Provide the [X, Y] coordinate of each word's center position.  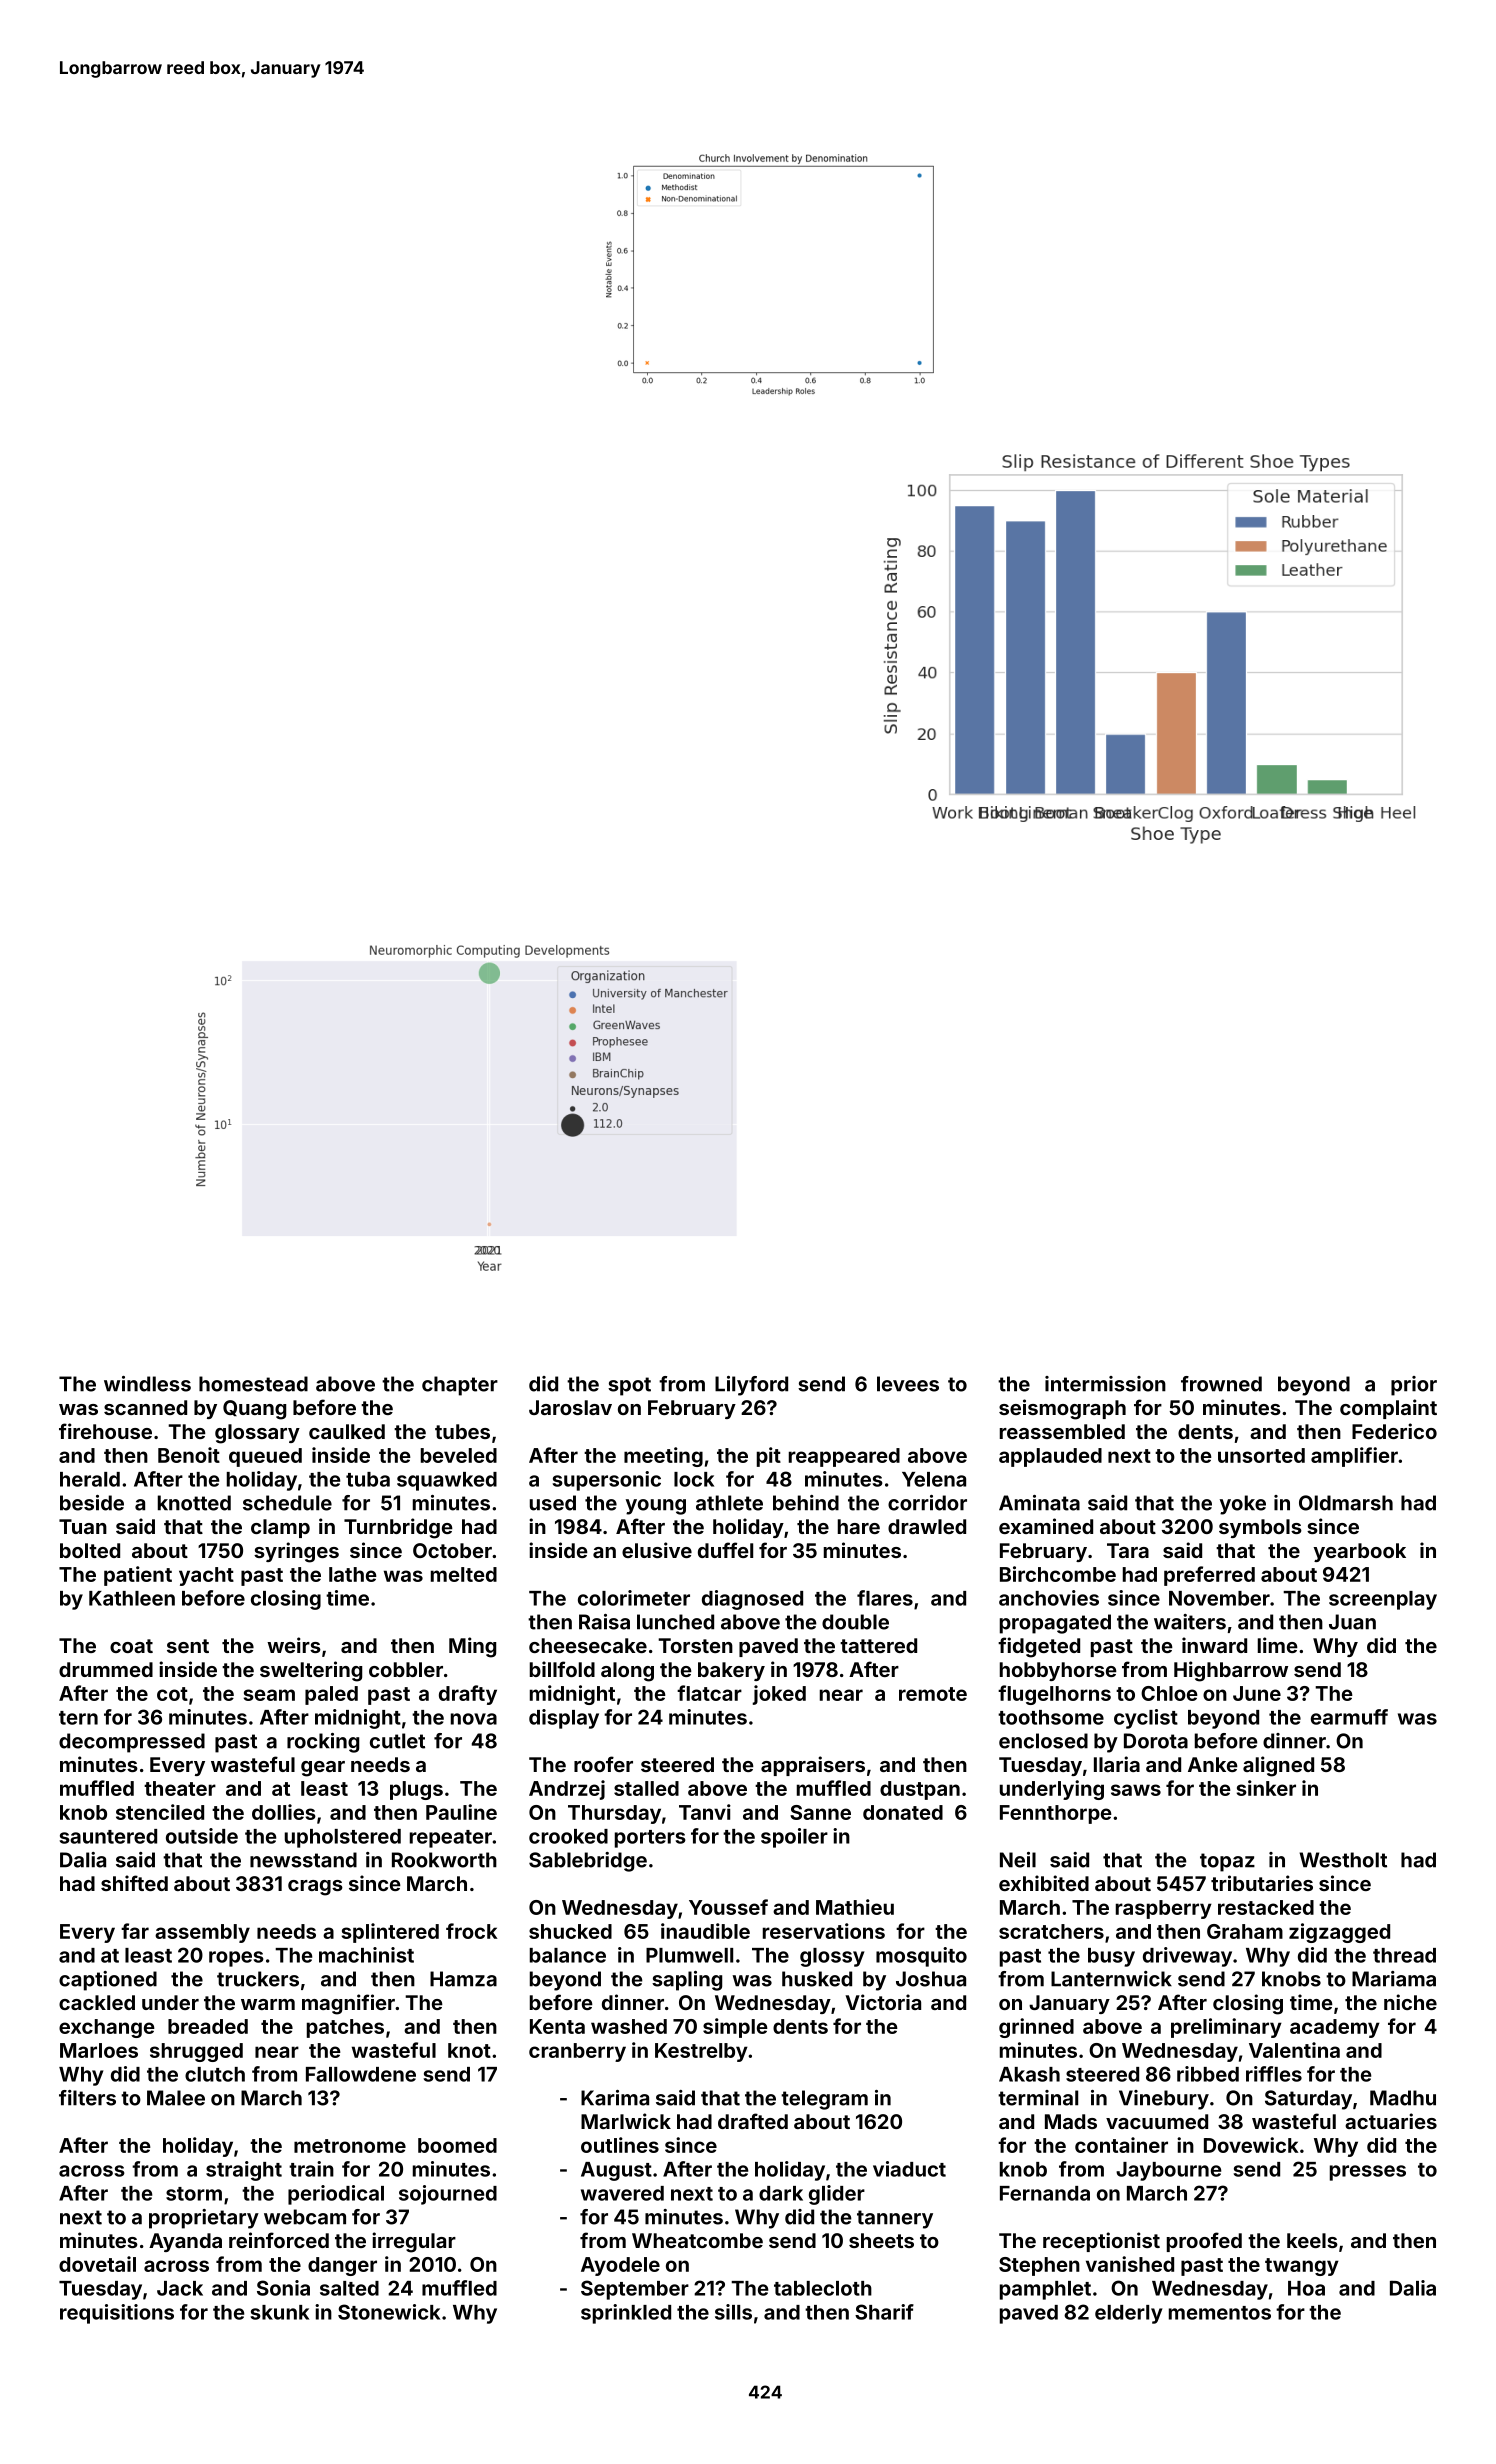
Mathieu [855, 1907]
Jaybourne [1168, 2171]
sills [733, 2312]
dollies [284, 1812]
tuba [368, 1479]
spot [629, 1386]
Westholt [1343, 1860]
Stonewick [389, 2312]
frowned [1221, 1384]
